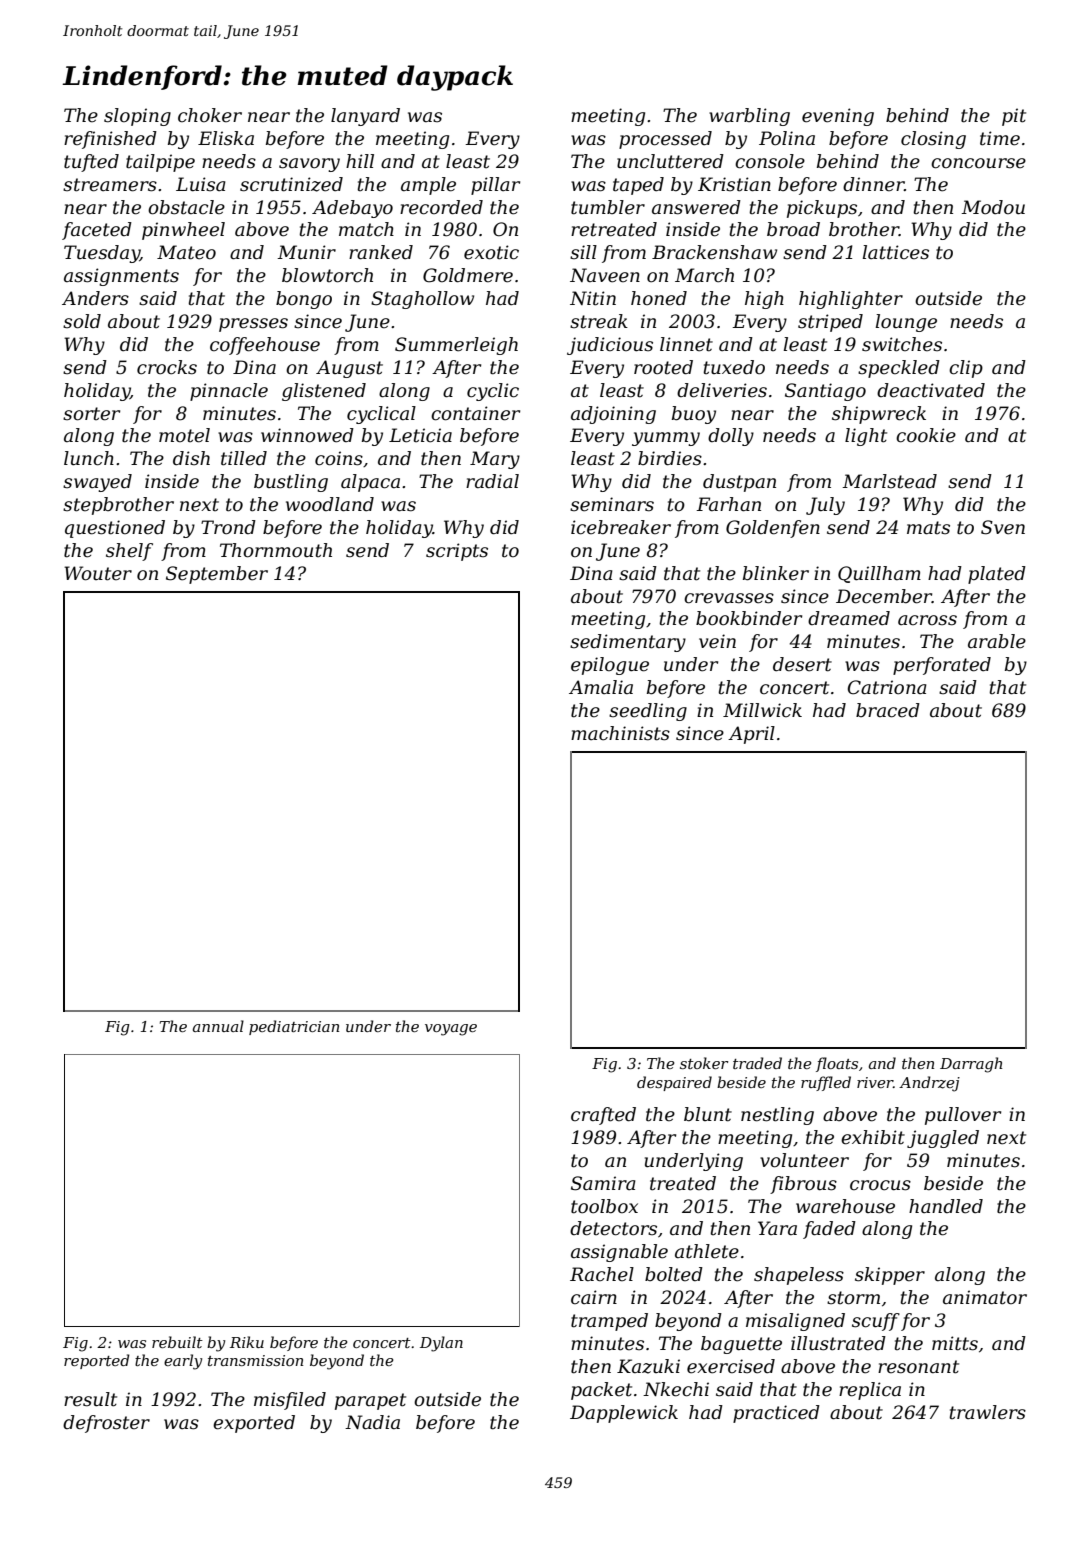 The width and height of the screenshot is (1090, 1541). Describe the element at coordinates (82, 321) in the screenshot. I see `sold` at that location.
